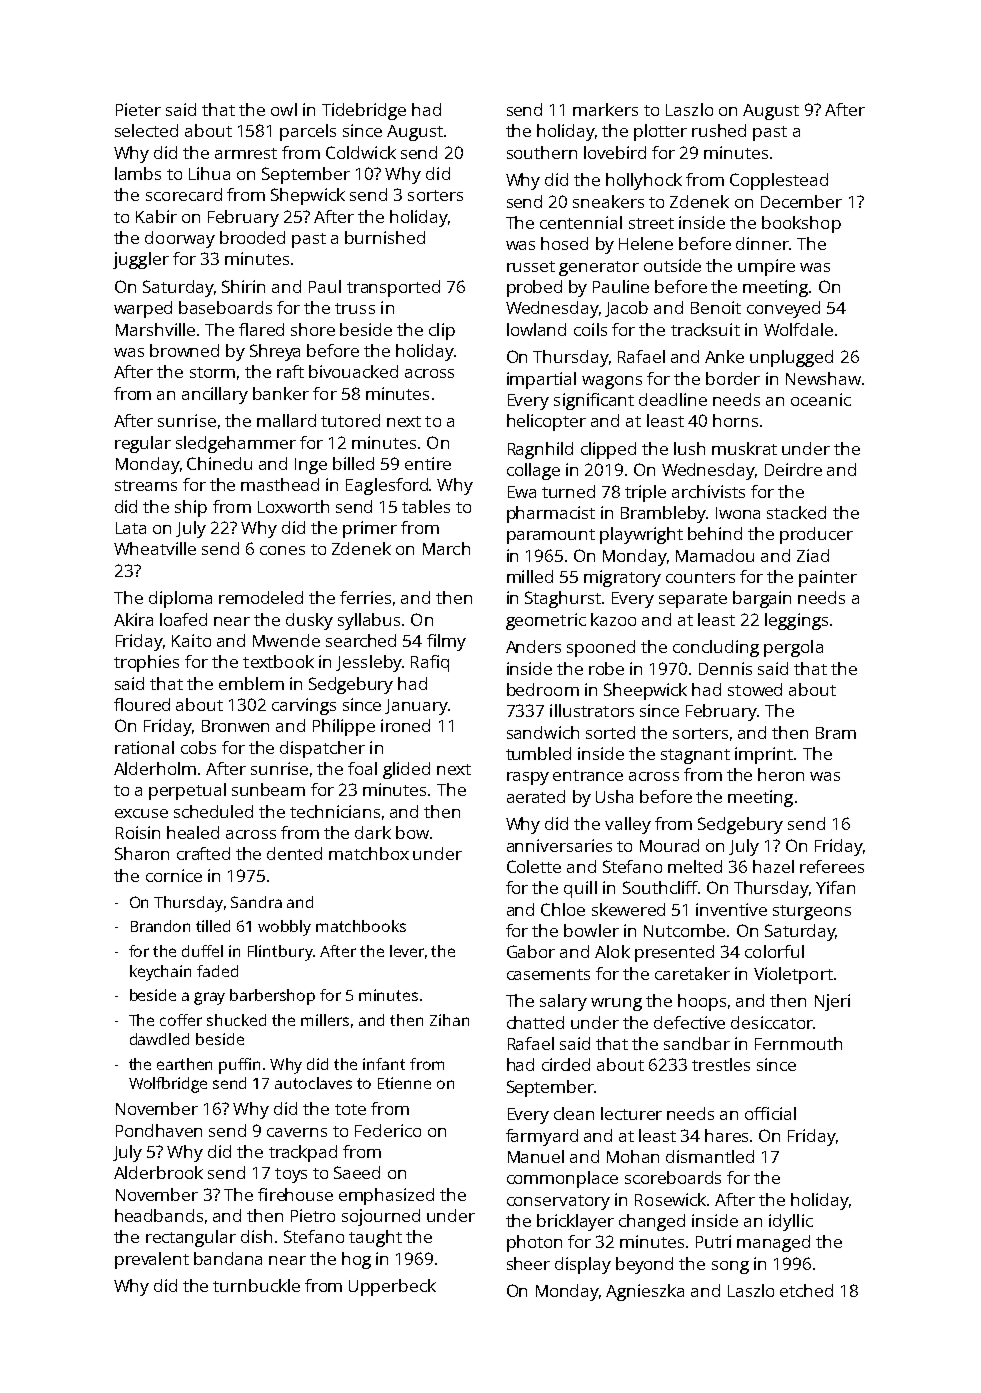 The image size is (981, 1393). I want to click on southern, so click(542, 152).
